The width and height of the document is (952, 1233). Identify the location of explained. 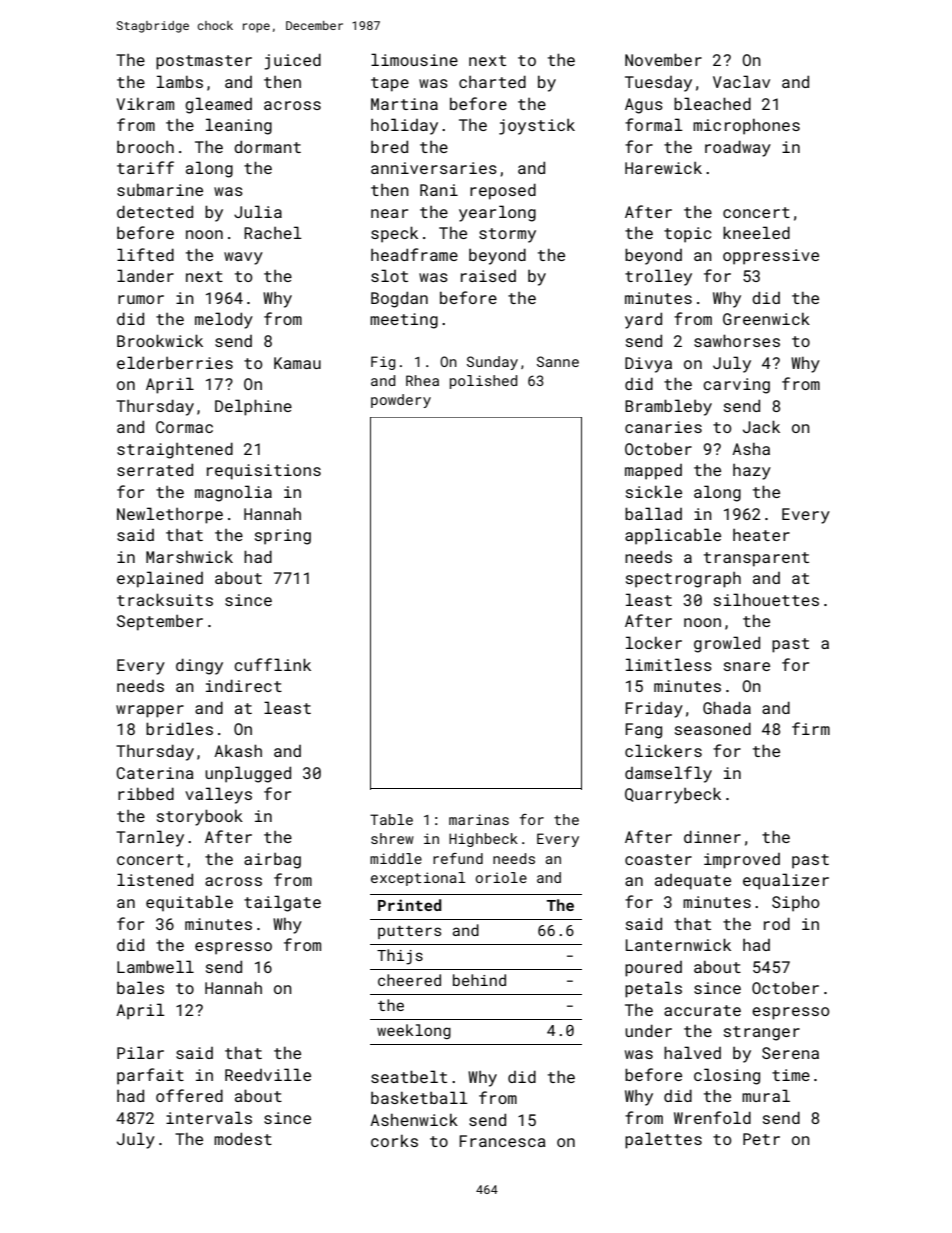
(160, 579).
